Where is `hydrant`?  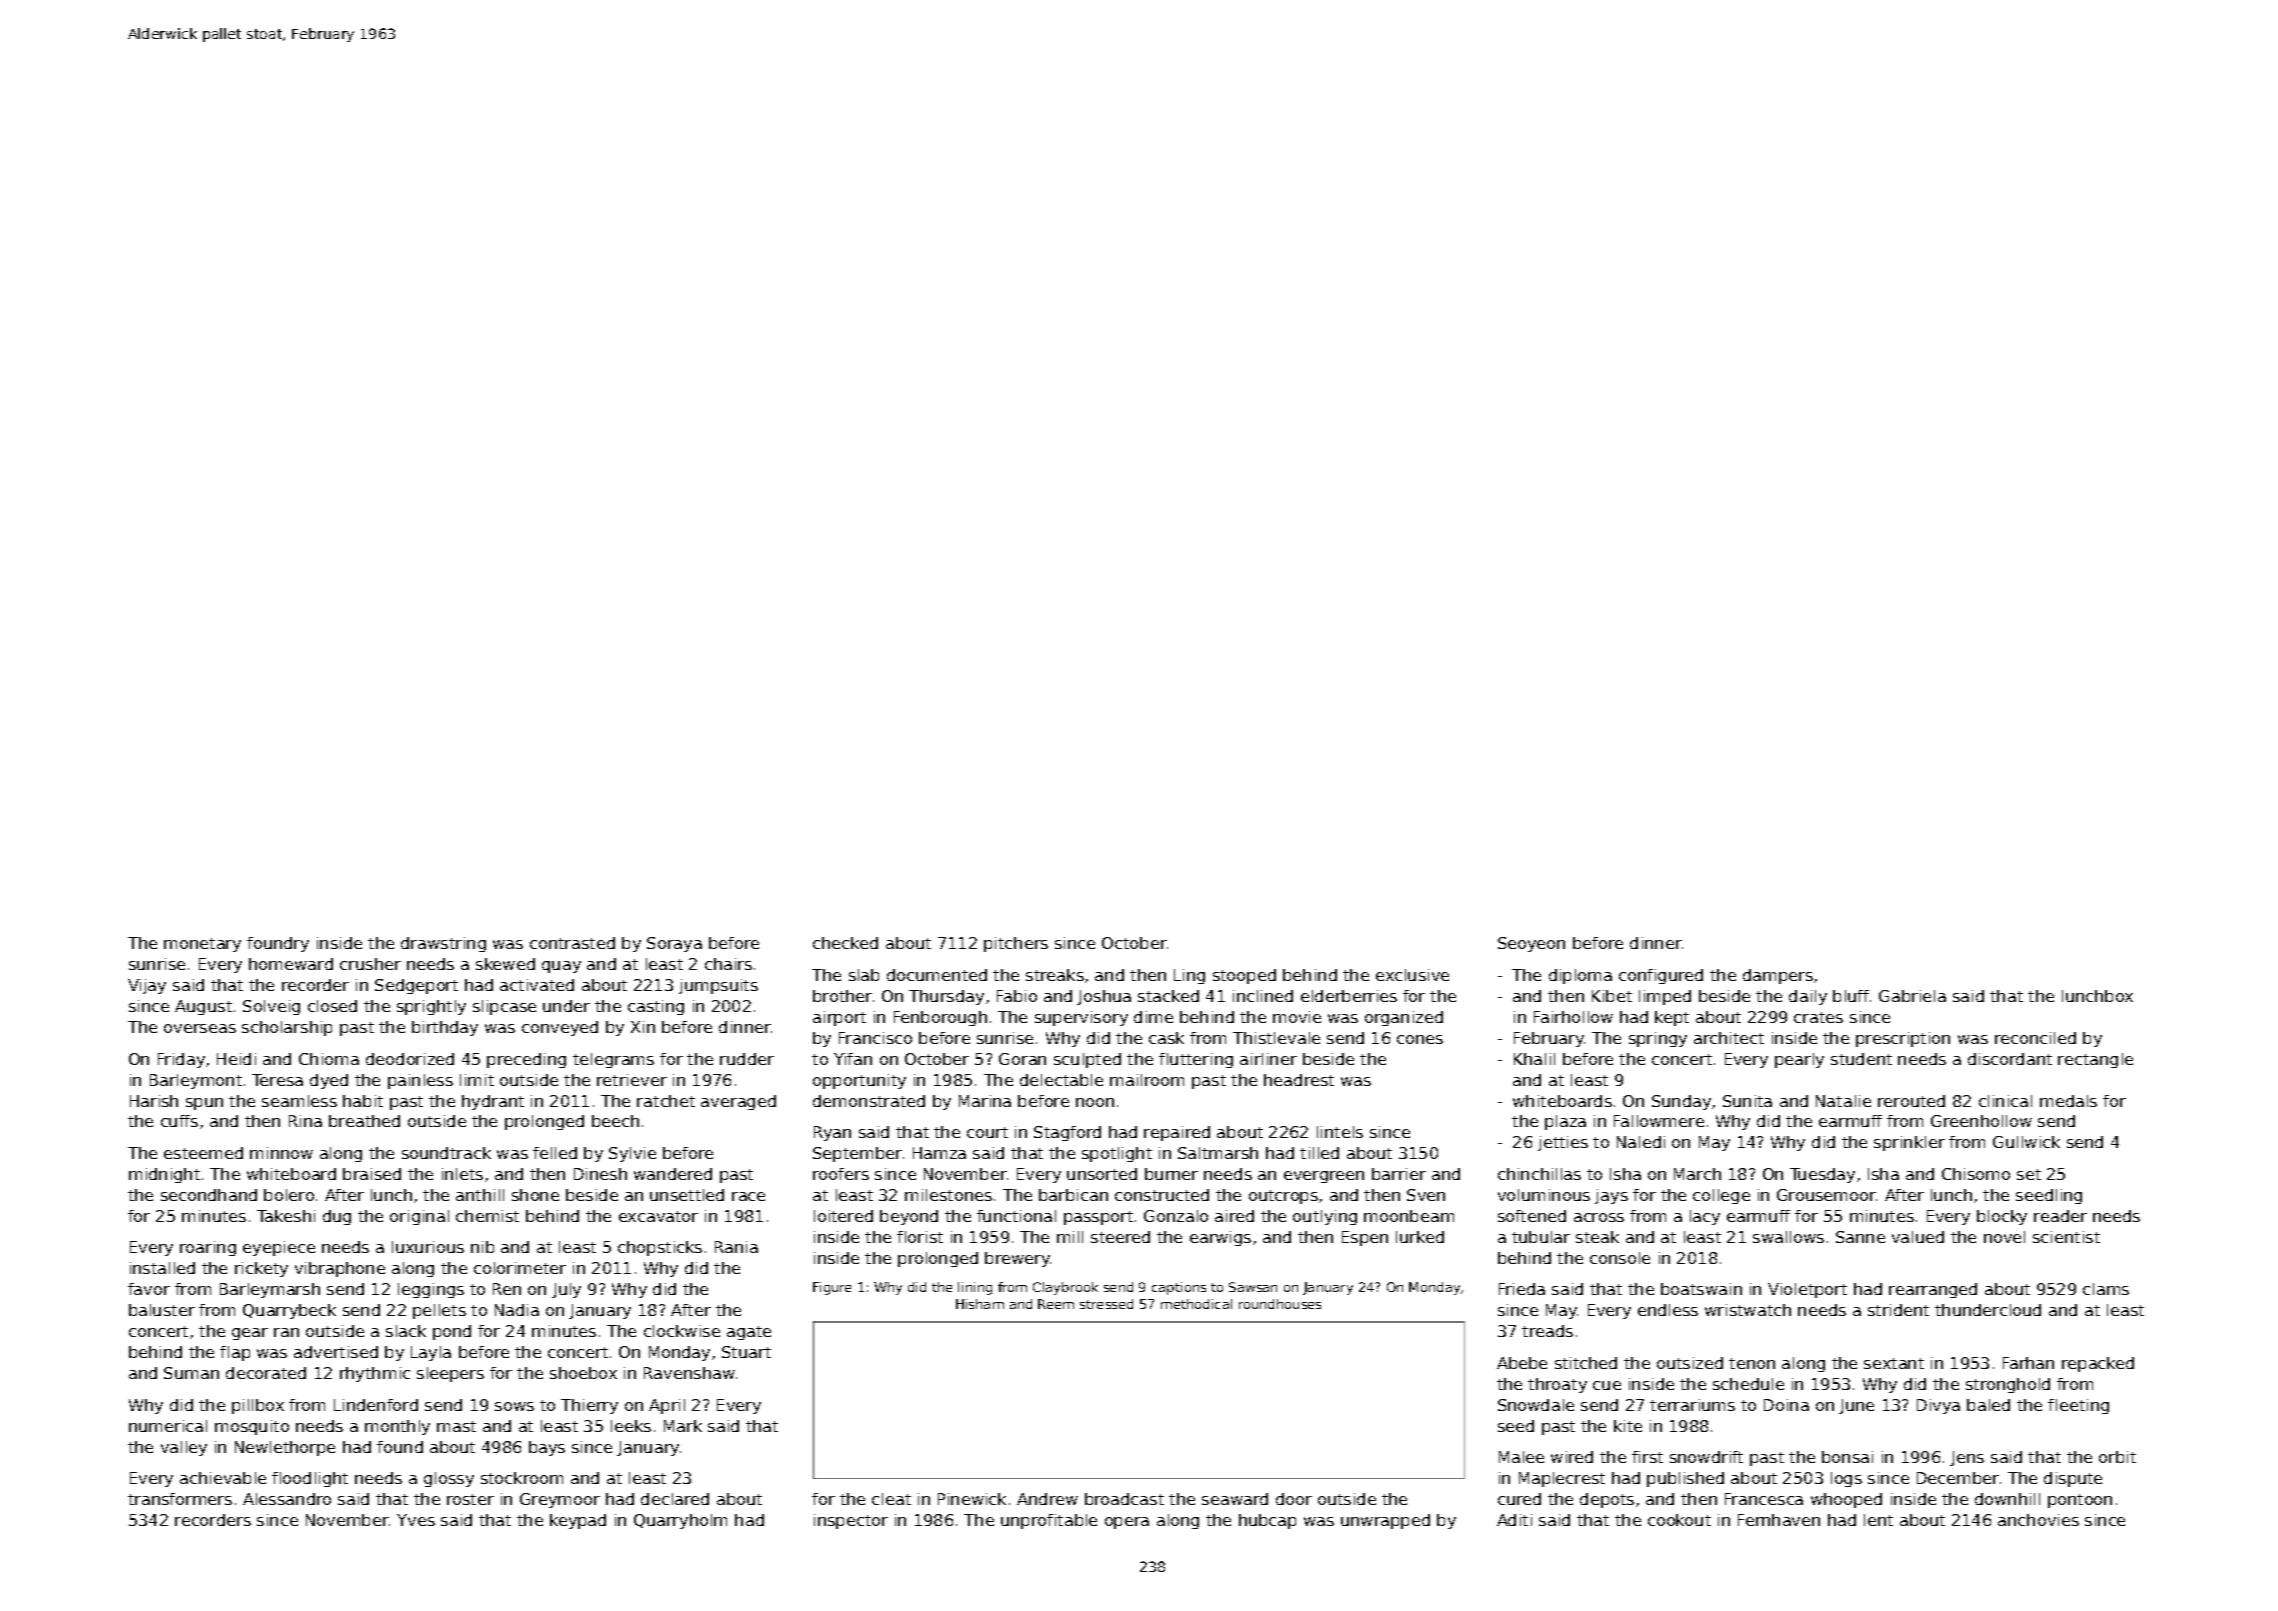
hydrant is located at coordinates (493, 1102).
